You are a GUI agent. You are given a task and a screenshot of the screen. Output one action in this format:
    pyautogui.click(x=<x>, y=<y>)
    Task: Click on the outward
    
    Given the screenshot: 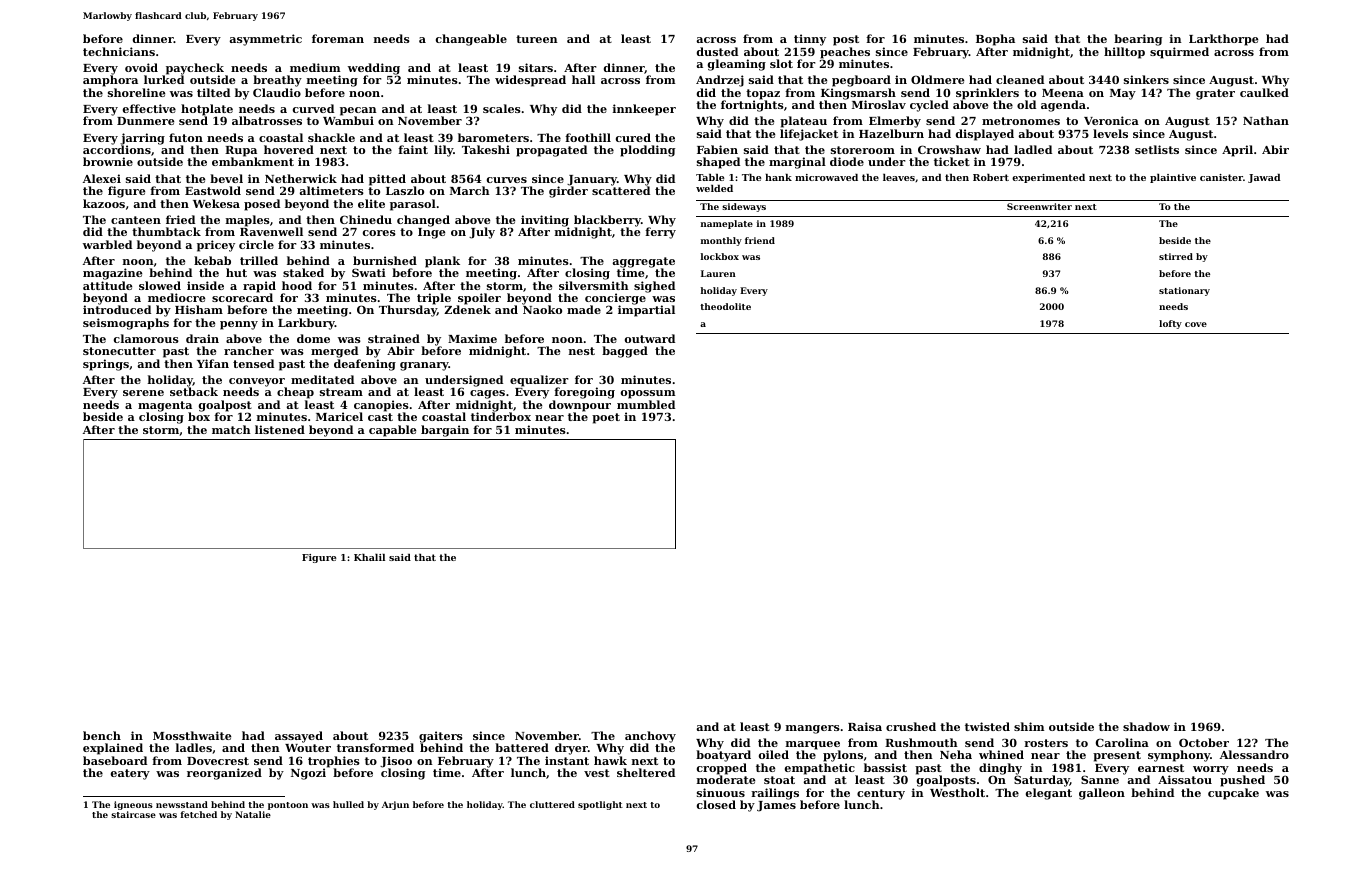 What is the action you would take?
    pyautogui.click(x=650, y=338)
